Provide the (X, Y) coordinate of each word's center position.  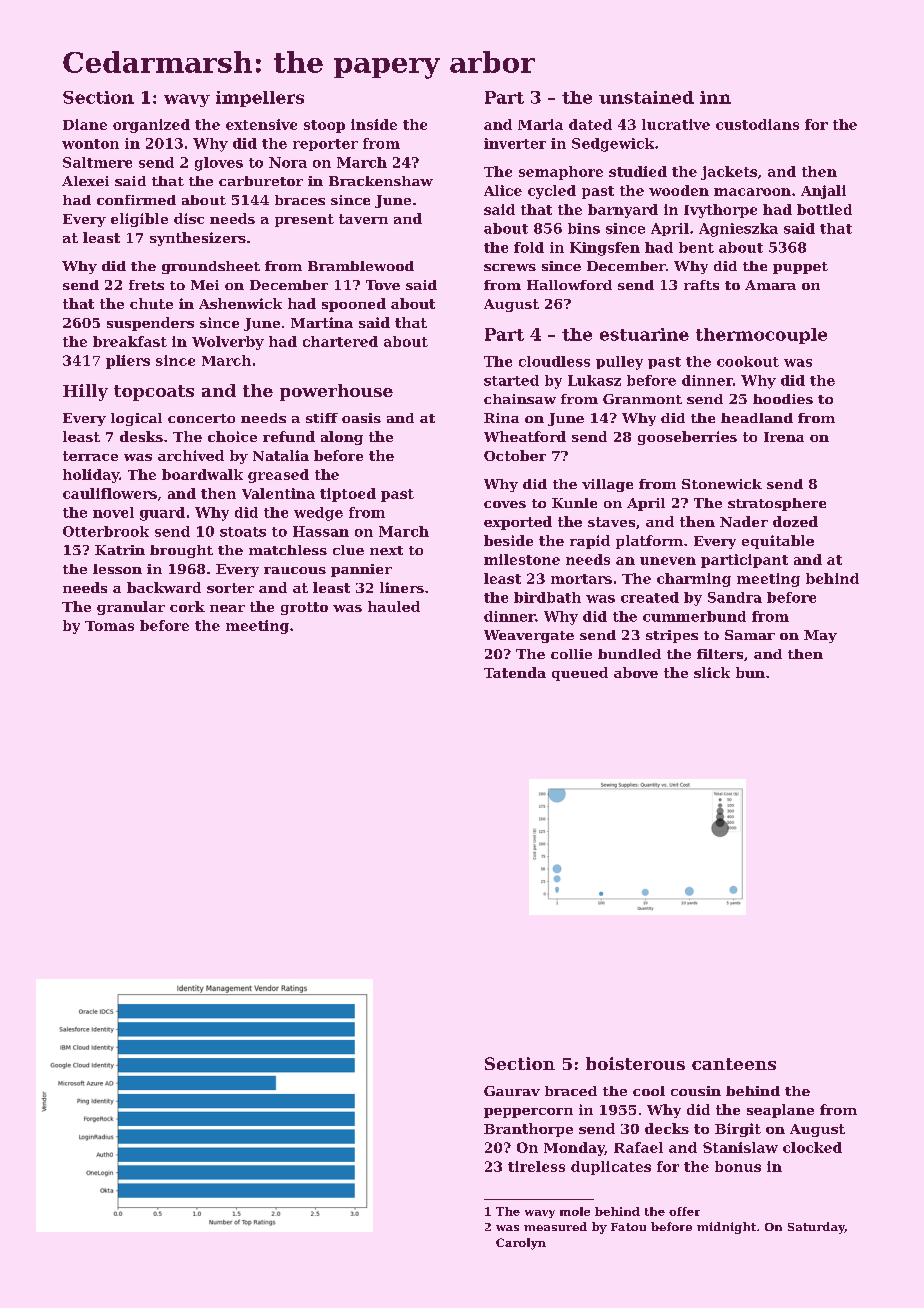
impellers (260, 99)
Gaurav (512, 1091)
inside (374, 124)
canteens (734, 1064)
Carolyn (521, 1244)
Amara (770, 285)
